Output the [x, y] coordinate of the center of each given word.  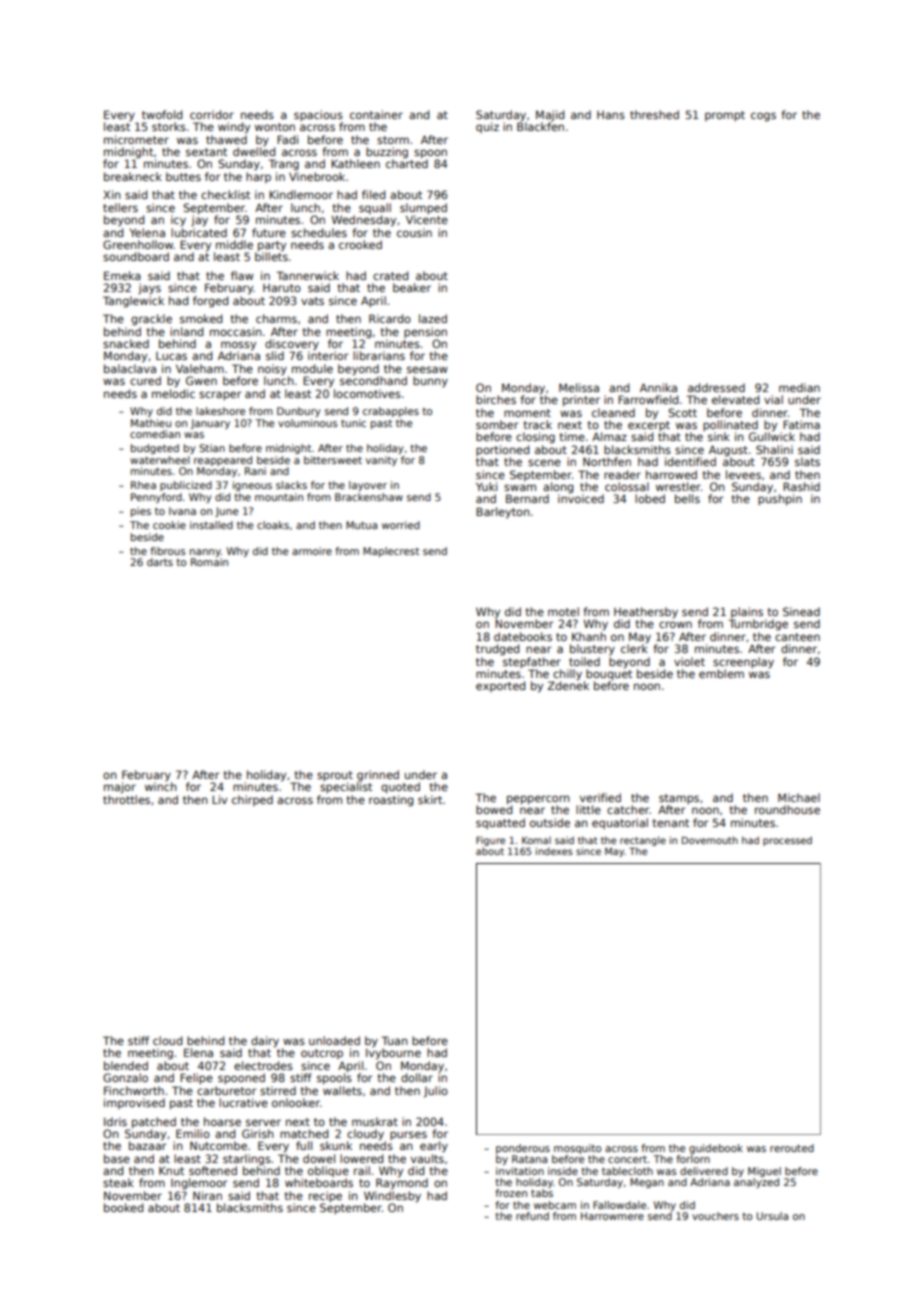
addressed [716, 387]
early [434, 1146]
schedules [319, 232]
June [226, 512]
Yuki [486, 486]
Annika [658, 387]
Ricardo [390, 318]
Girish [258, 1133]
